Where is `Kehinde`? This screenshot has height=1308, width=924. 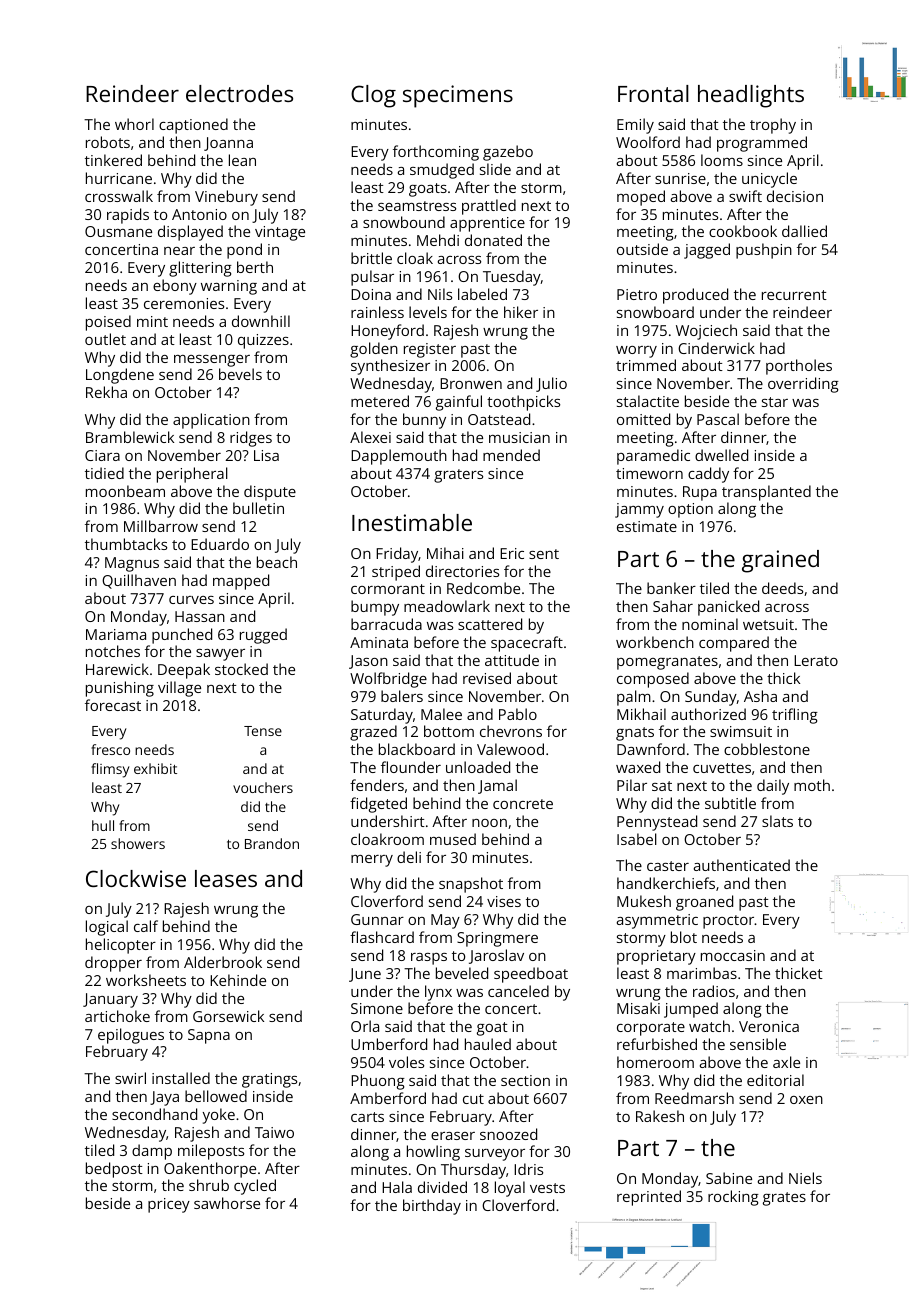
Kehinde is located at coordinates (238, 980).
